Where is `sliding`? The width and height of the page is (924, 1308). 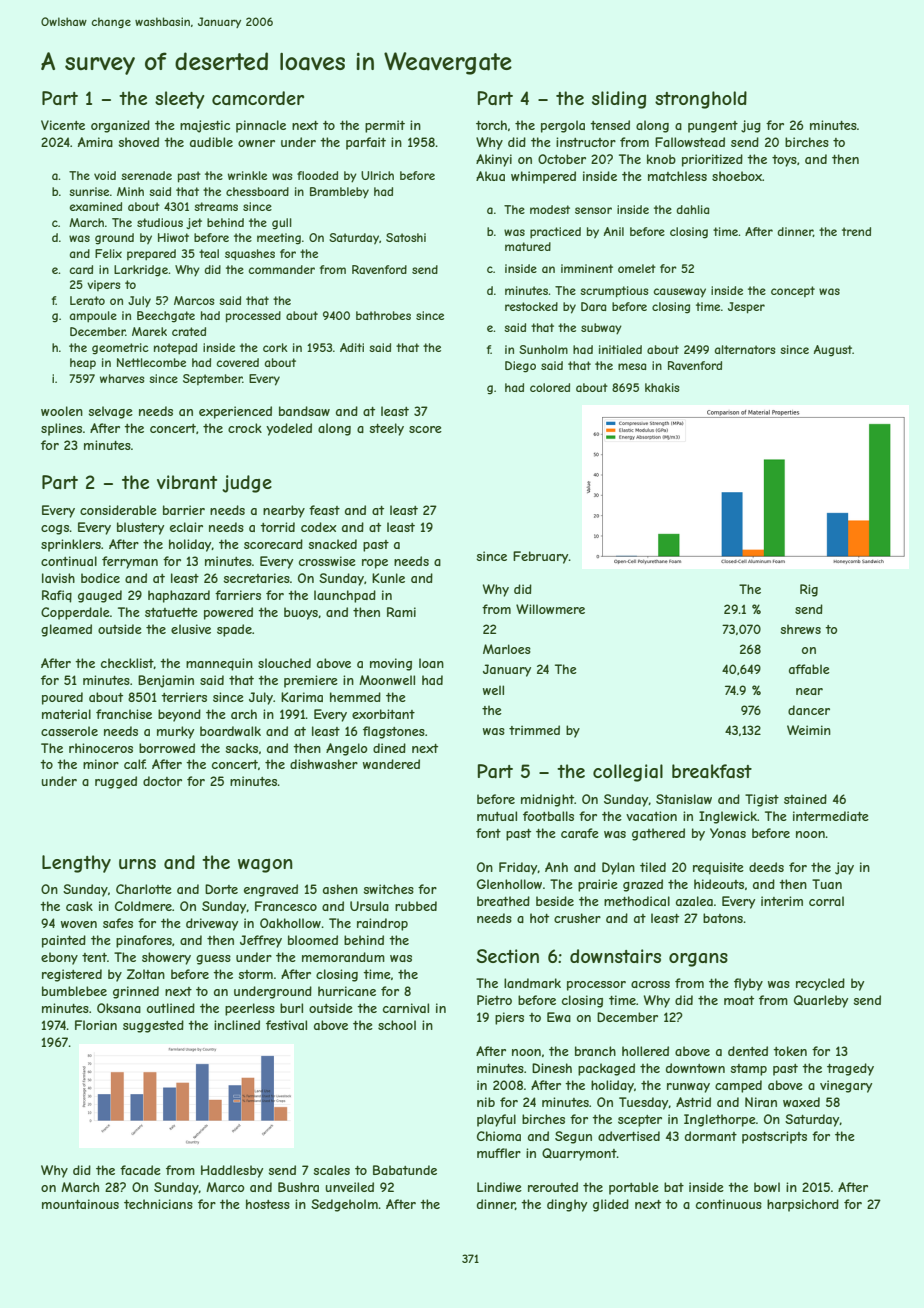
sliding is located at coordinates (619, 100).
